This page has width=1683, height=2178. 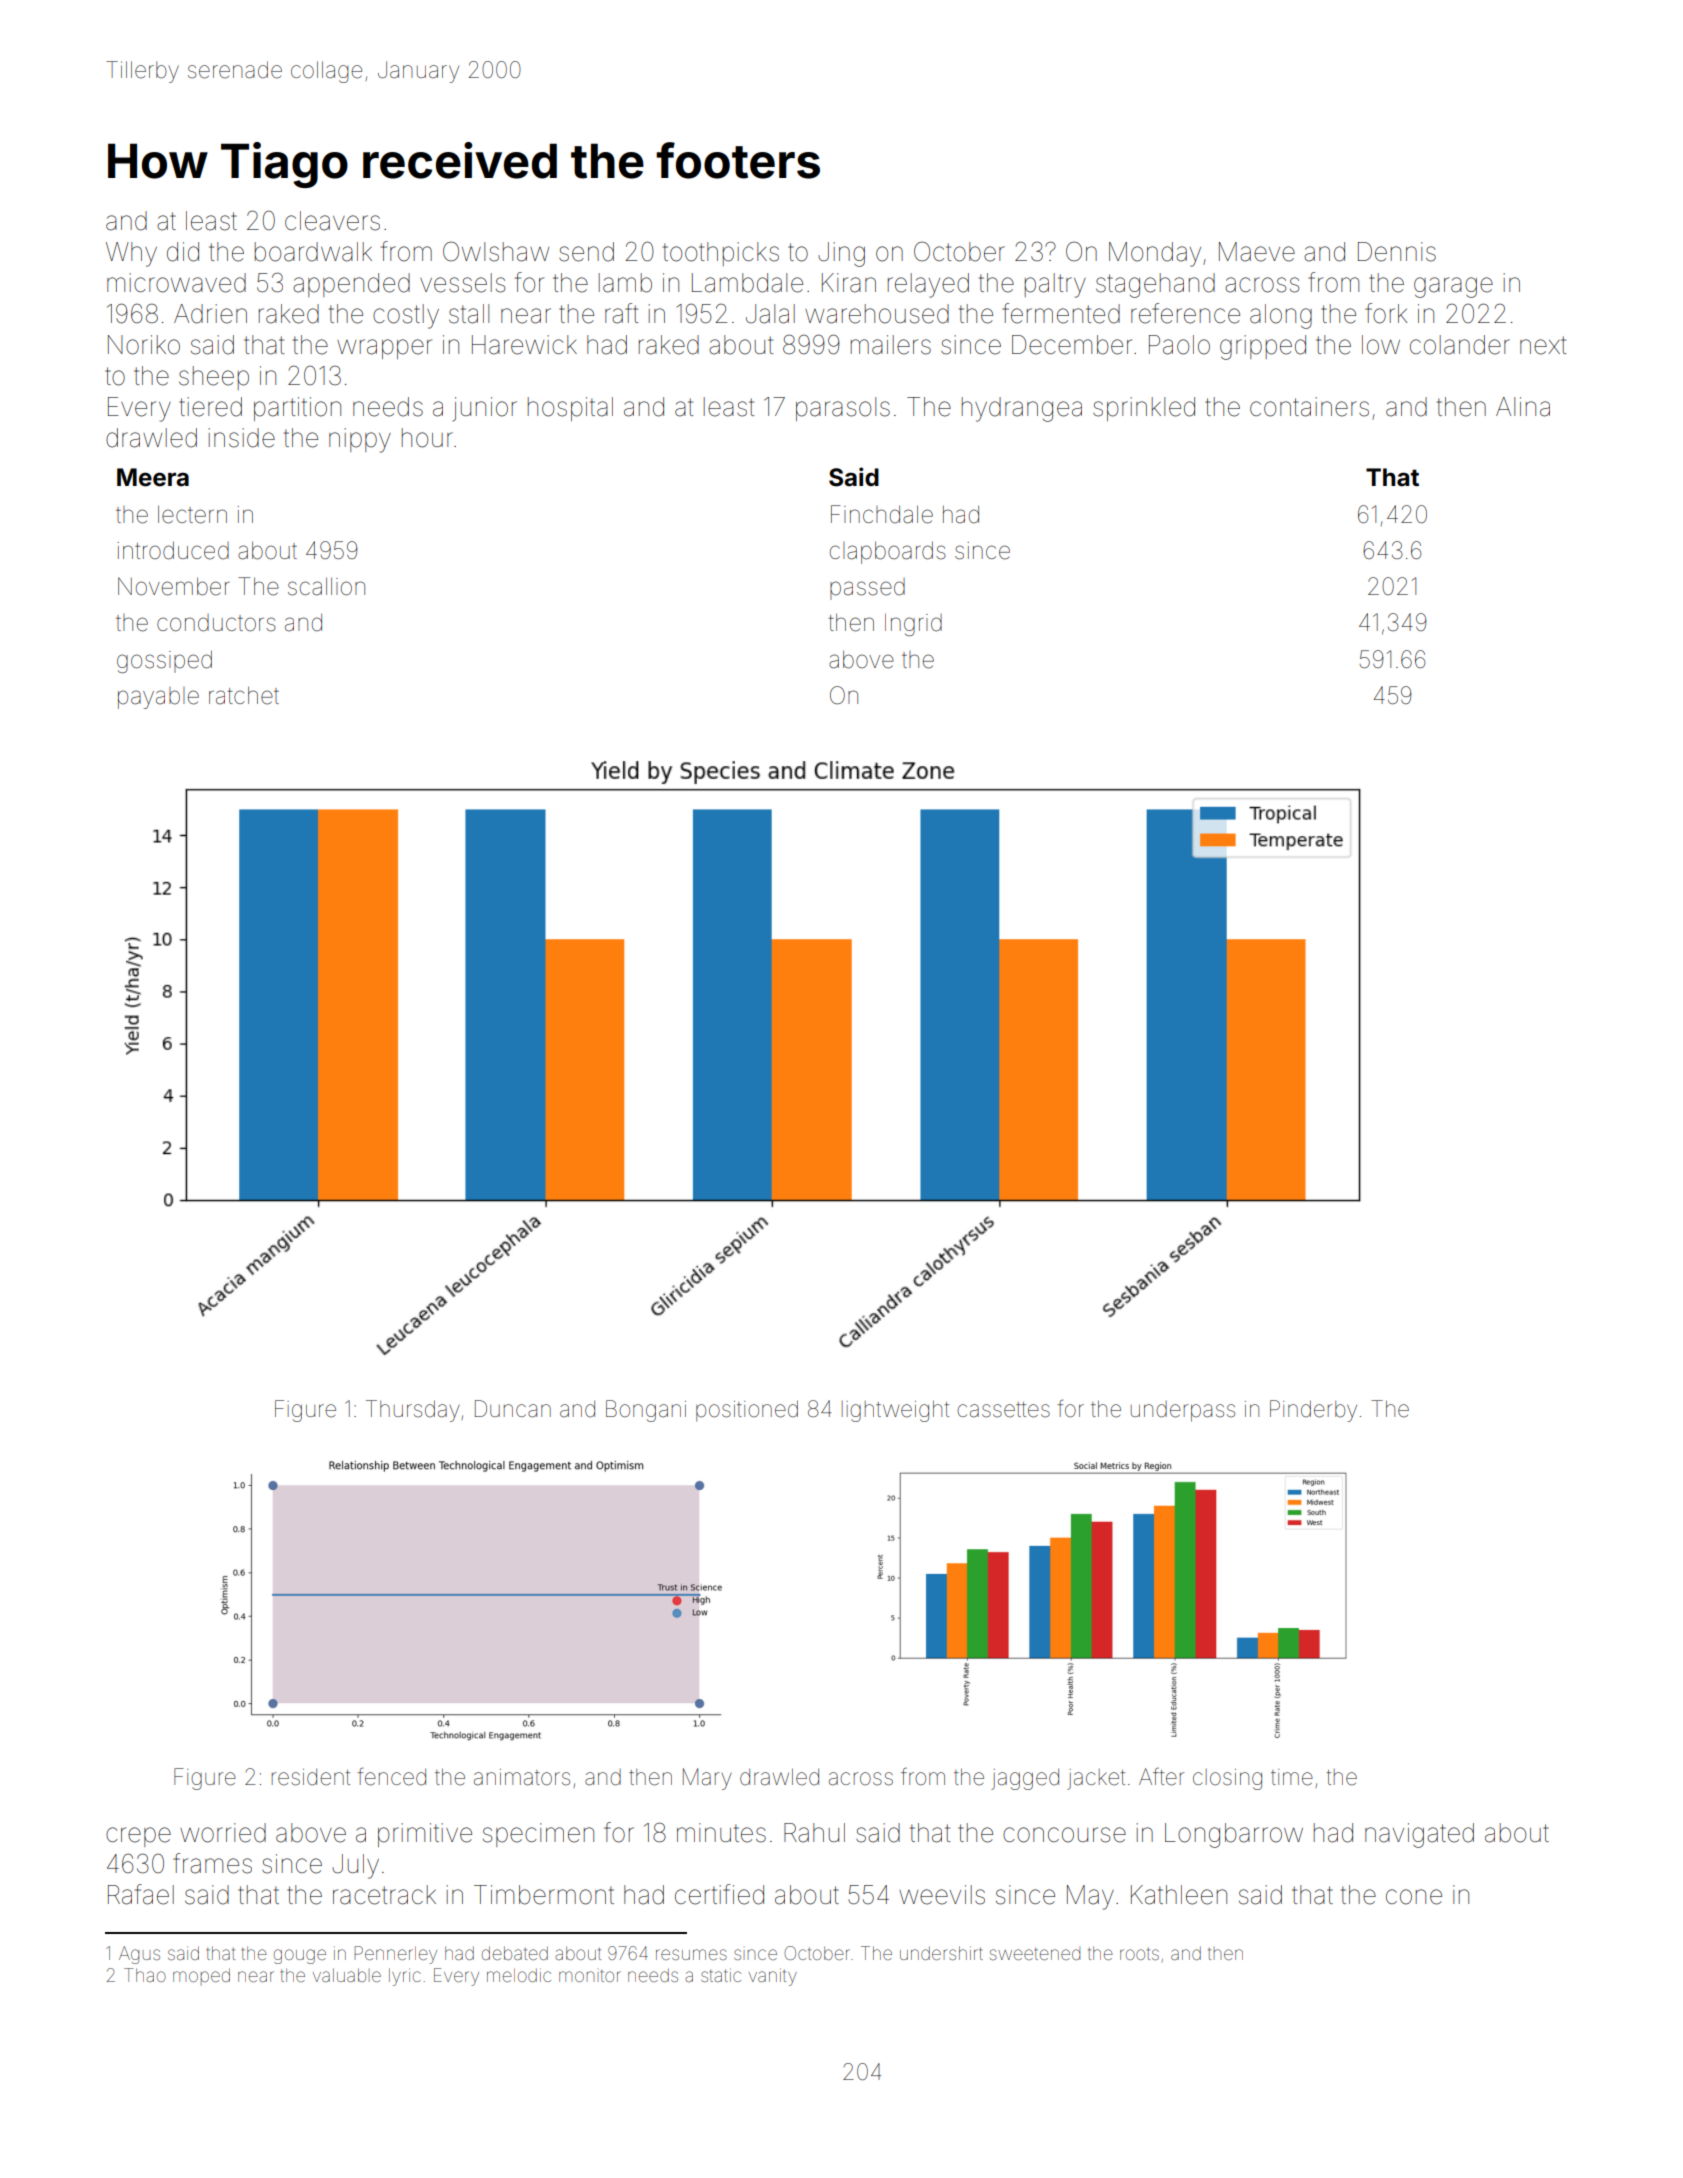 I want to click on Ingrid, so click(x=913, y=625).
